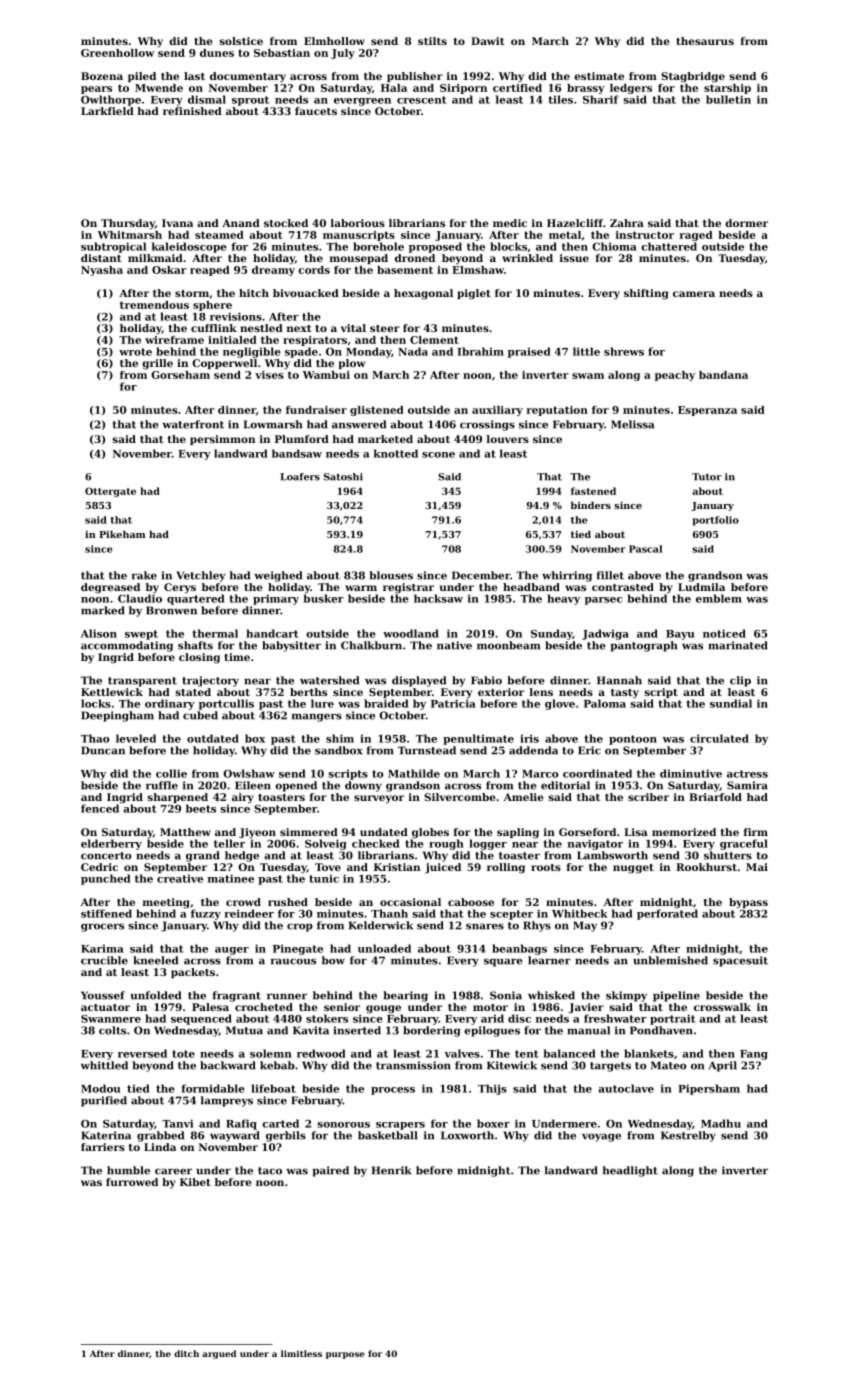 This document has width=849, height=1400. What do you see at coordinates (345, 1355) in the document?
I see `purpose` at bounding box center [345, 1355].
